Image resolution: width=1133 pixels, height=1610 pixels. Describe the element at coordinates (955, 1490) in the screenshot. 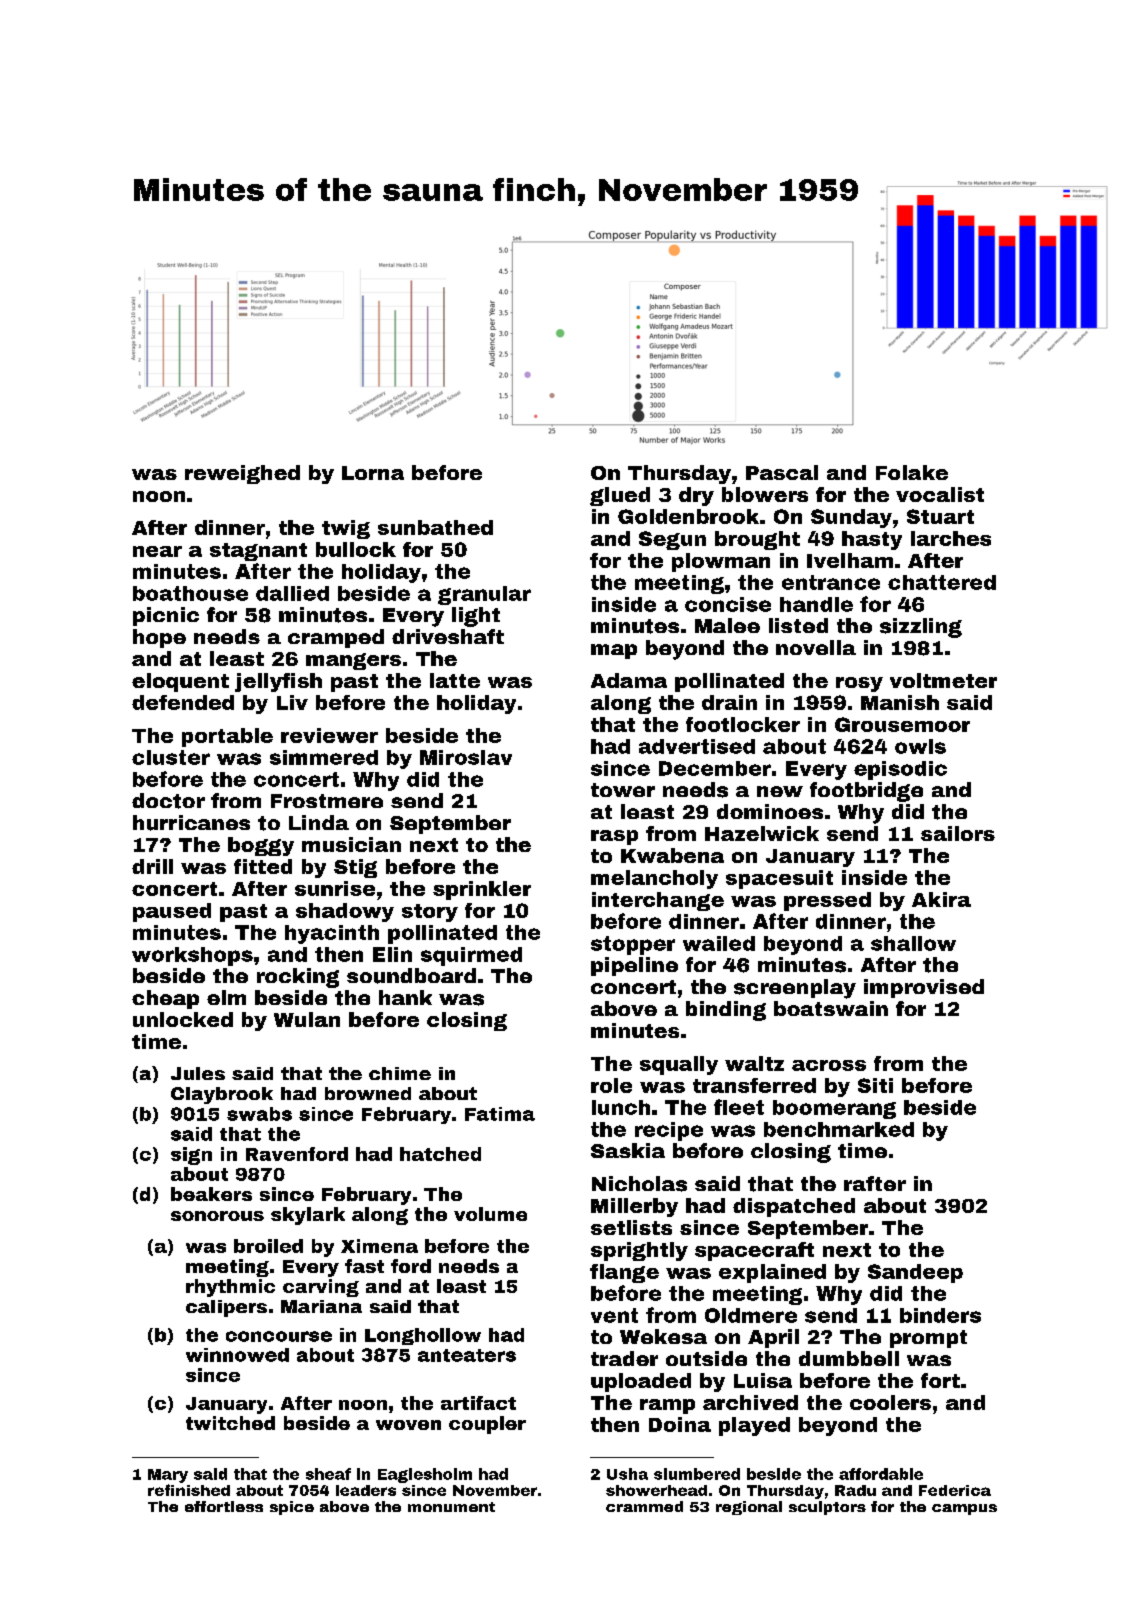

I see `Federica` at that location.
